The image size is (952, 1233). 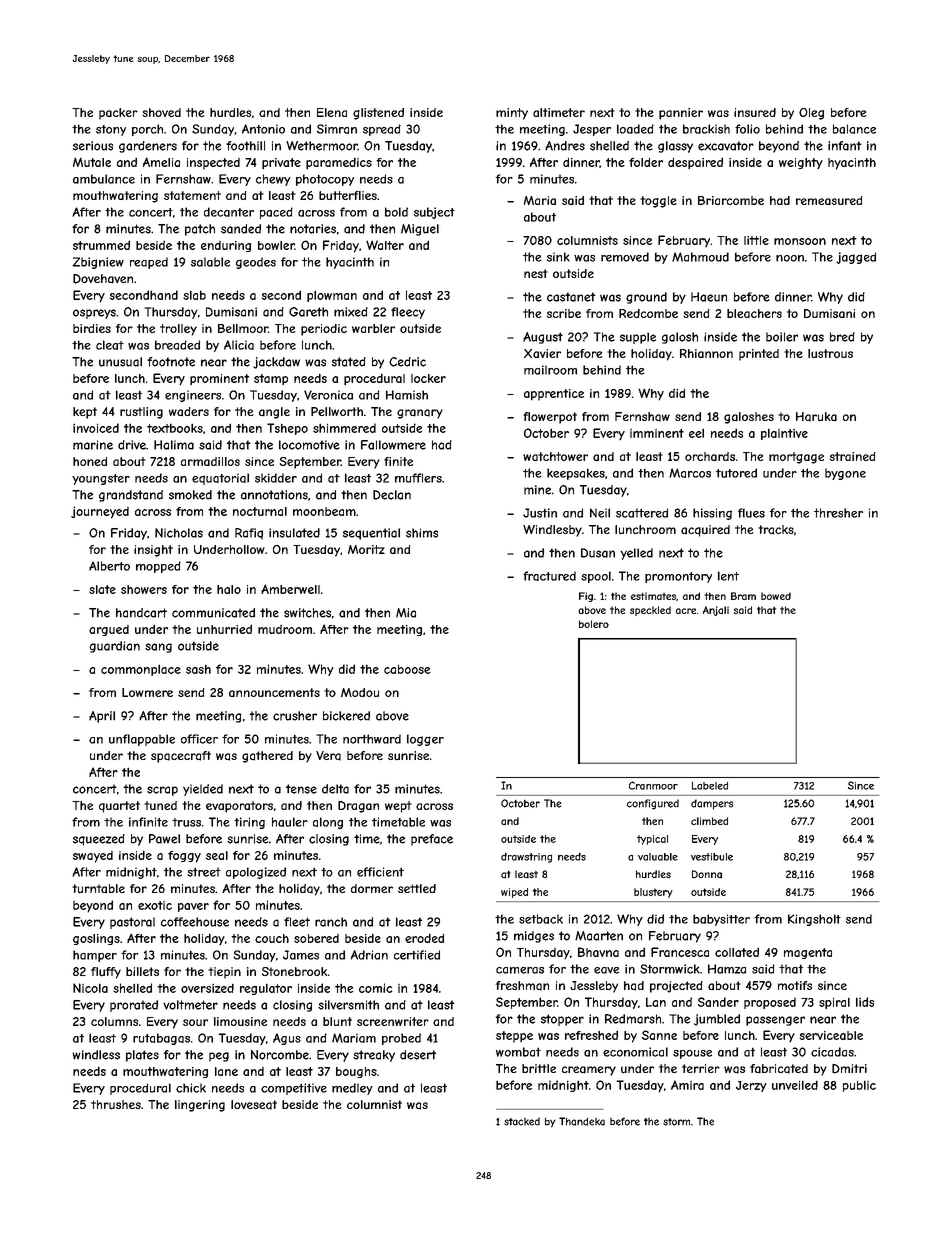 I want to click on dampers, so click(x=712, y=804).
